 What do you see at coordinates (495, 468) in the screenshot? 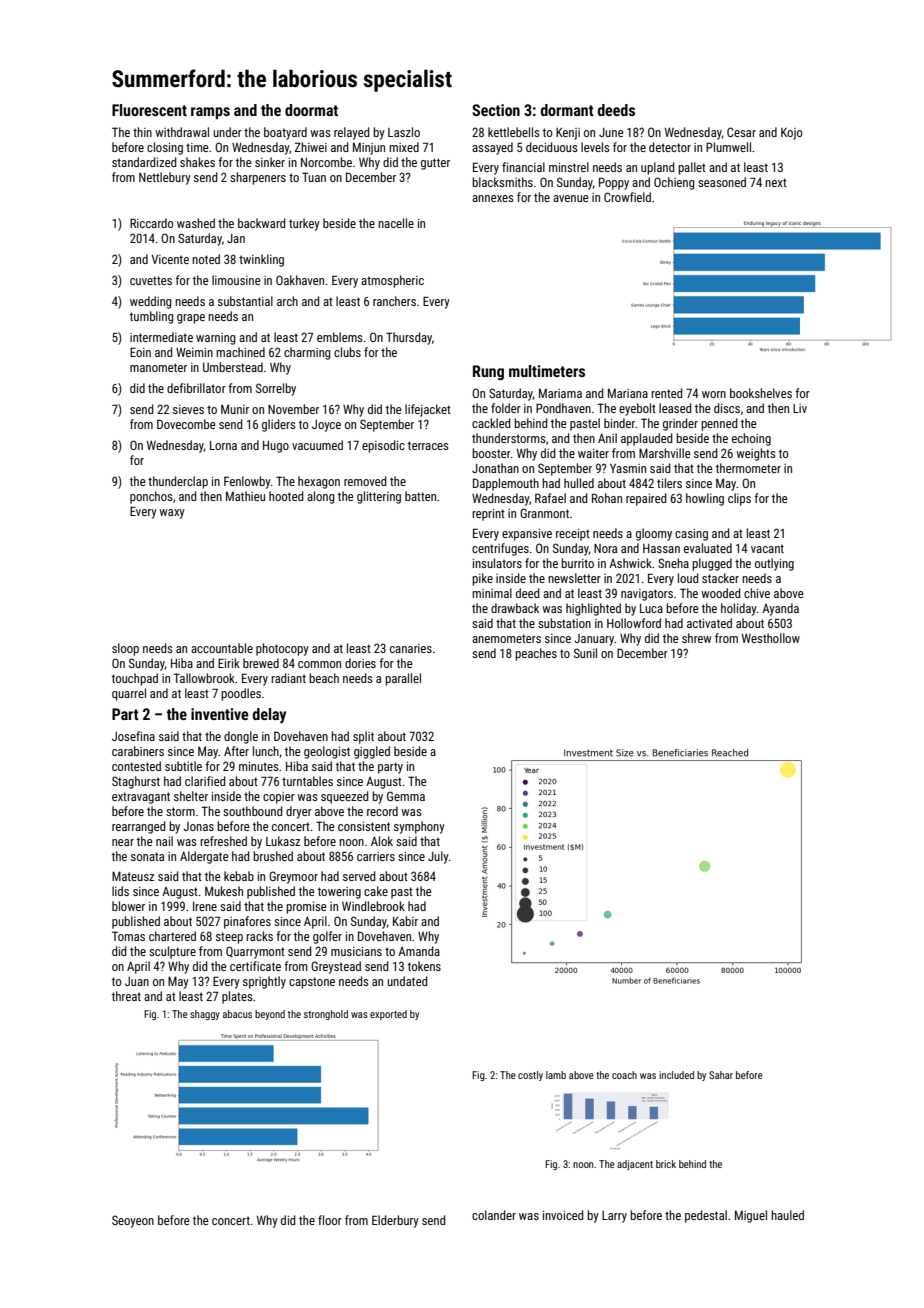
I see `Jonathan` at bounding box center [495, 468].
